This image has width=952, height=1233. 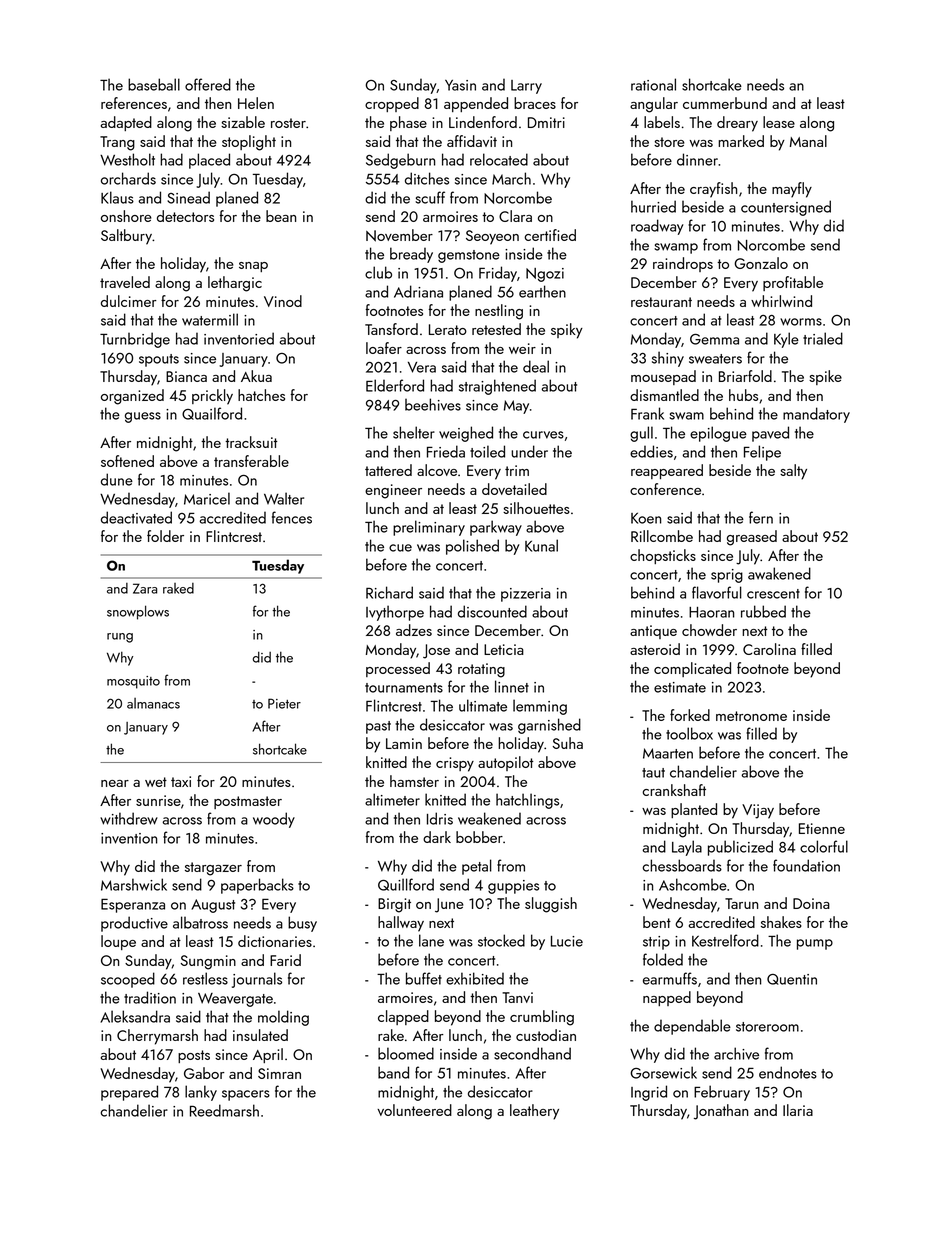 I want to click on Manal, so click(x=808, y=141).
